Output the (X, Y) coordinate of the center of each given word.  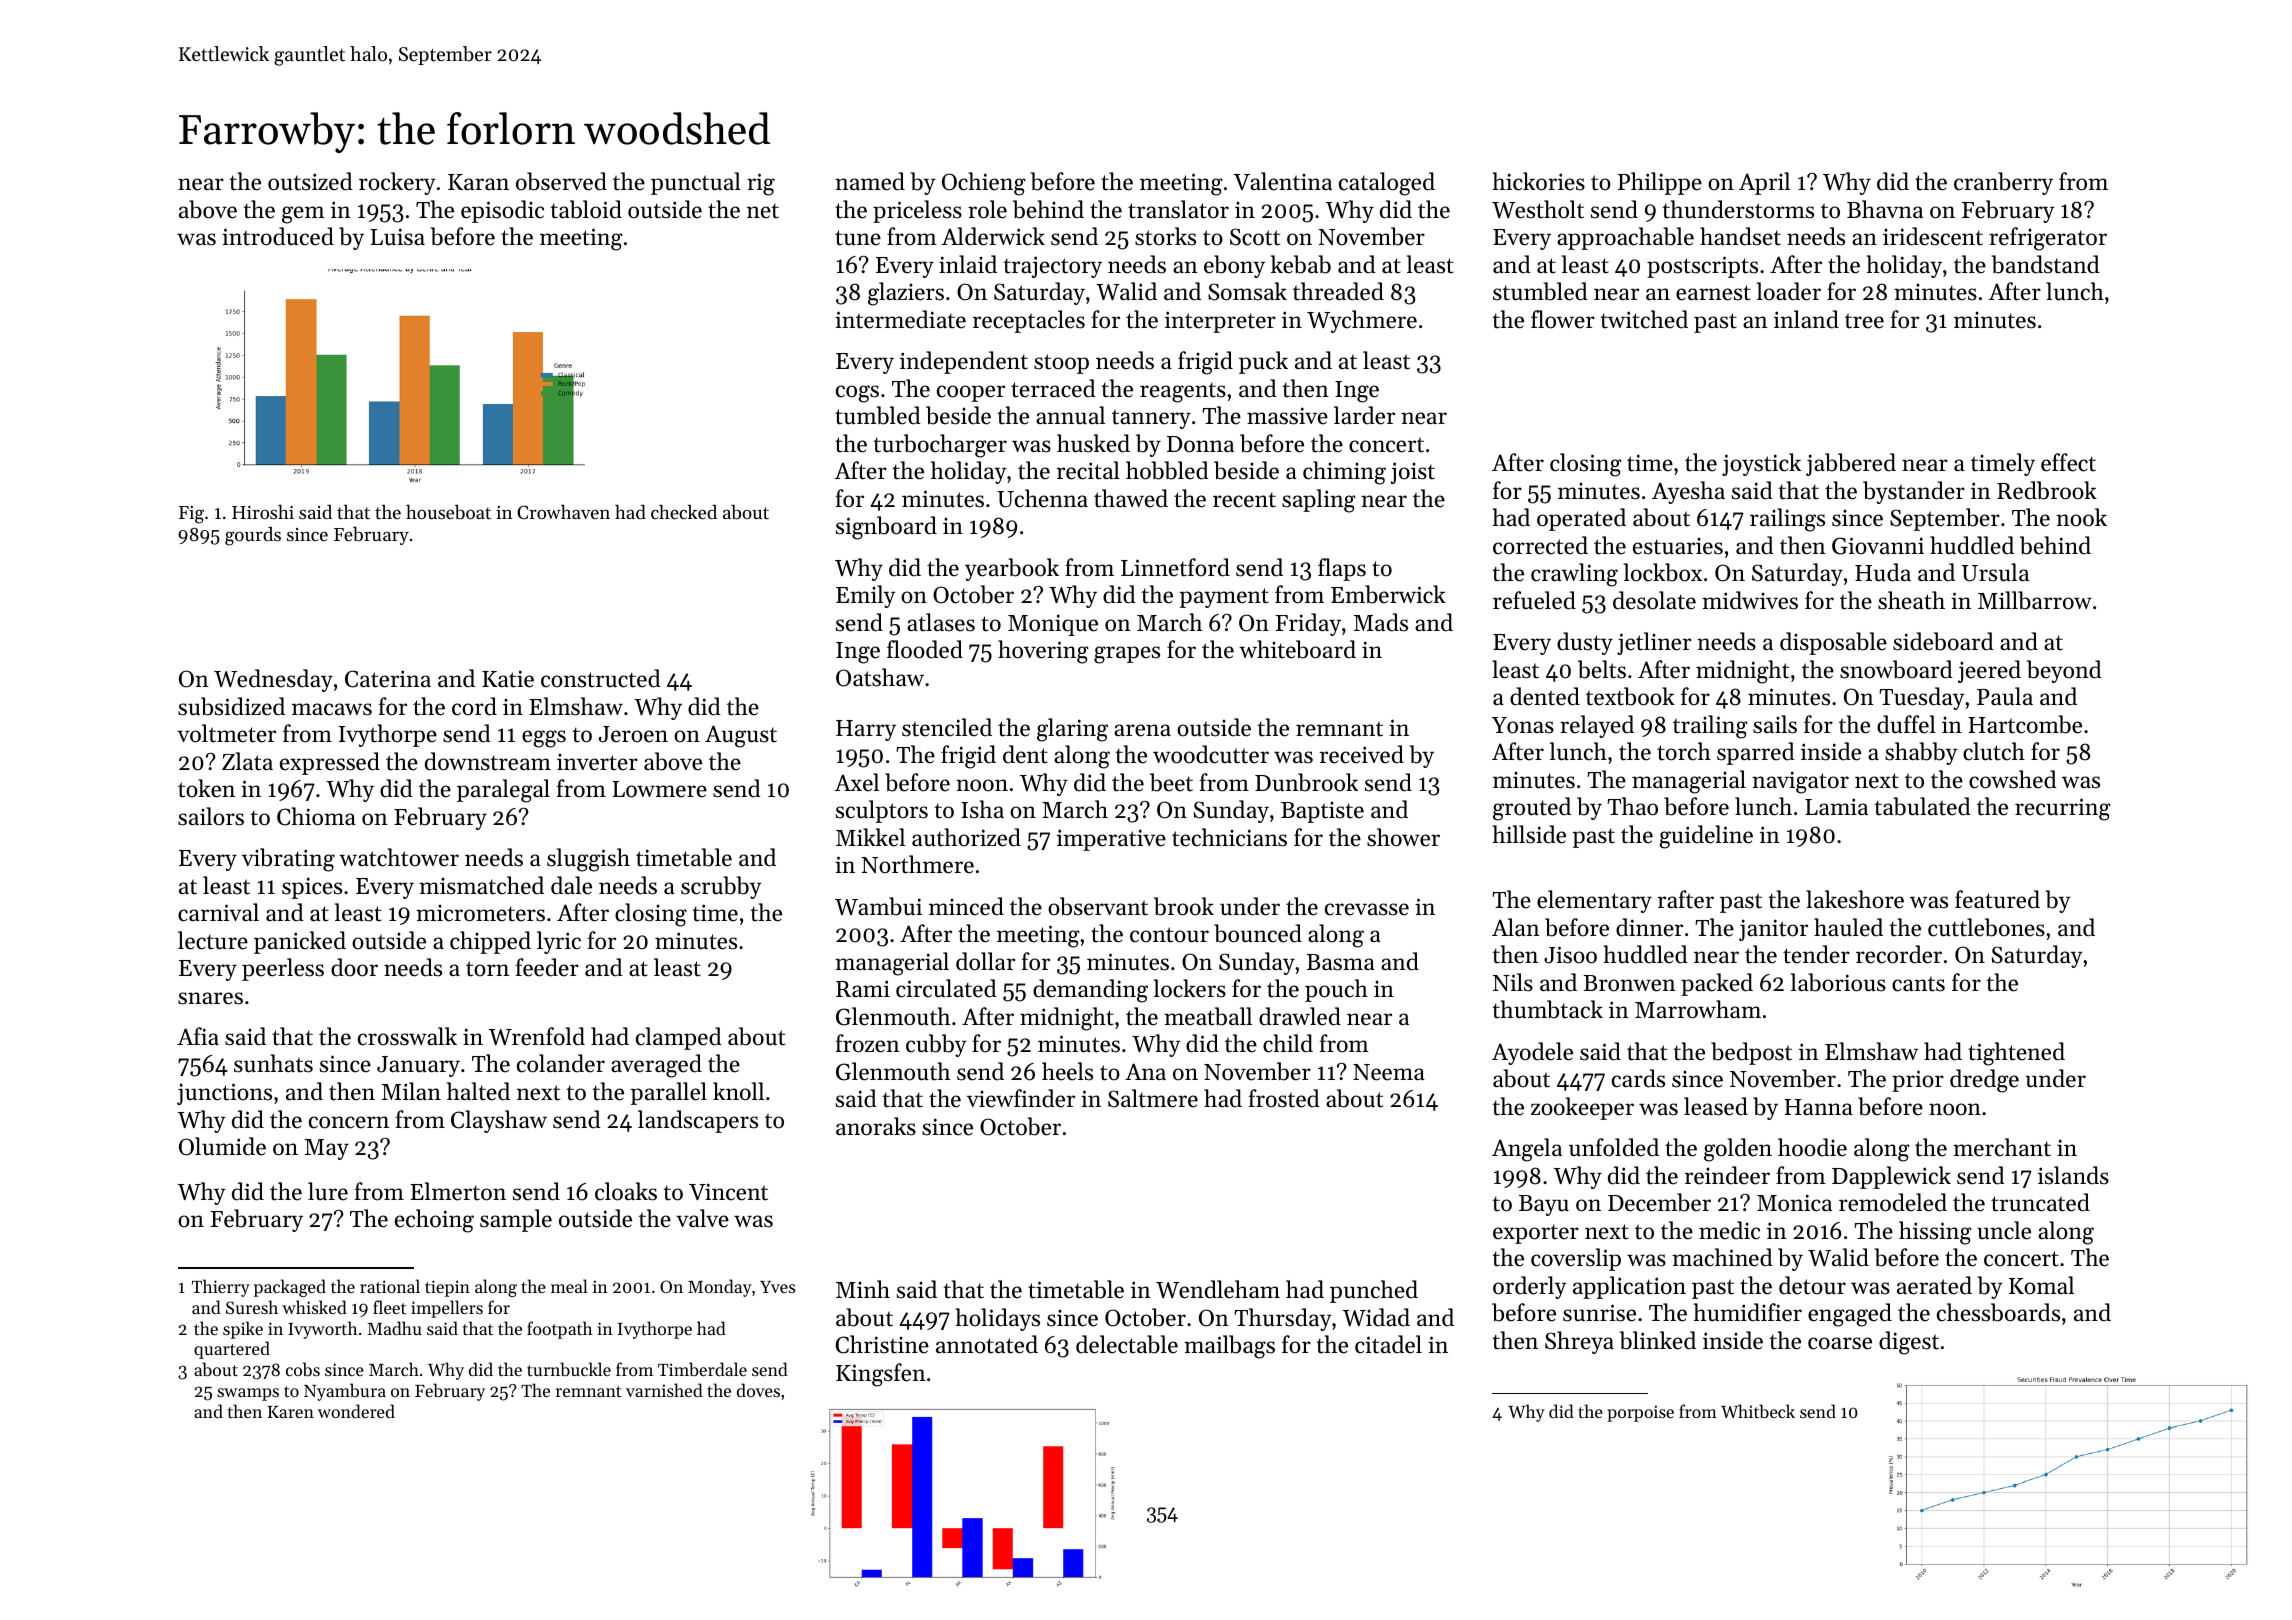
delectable (1127, 1344)
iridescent (1933, 236)
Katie (508, 679)
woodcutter (1211, 754)
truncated (2040, 1202)
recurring (2063, 809)
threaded (1338, 291)
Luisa (397, 237)
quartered (232, 1350)
